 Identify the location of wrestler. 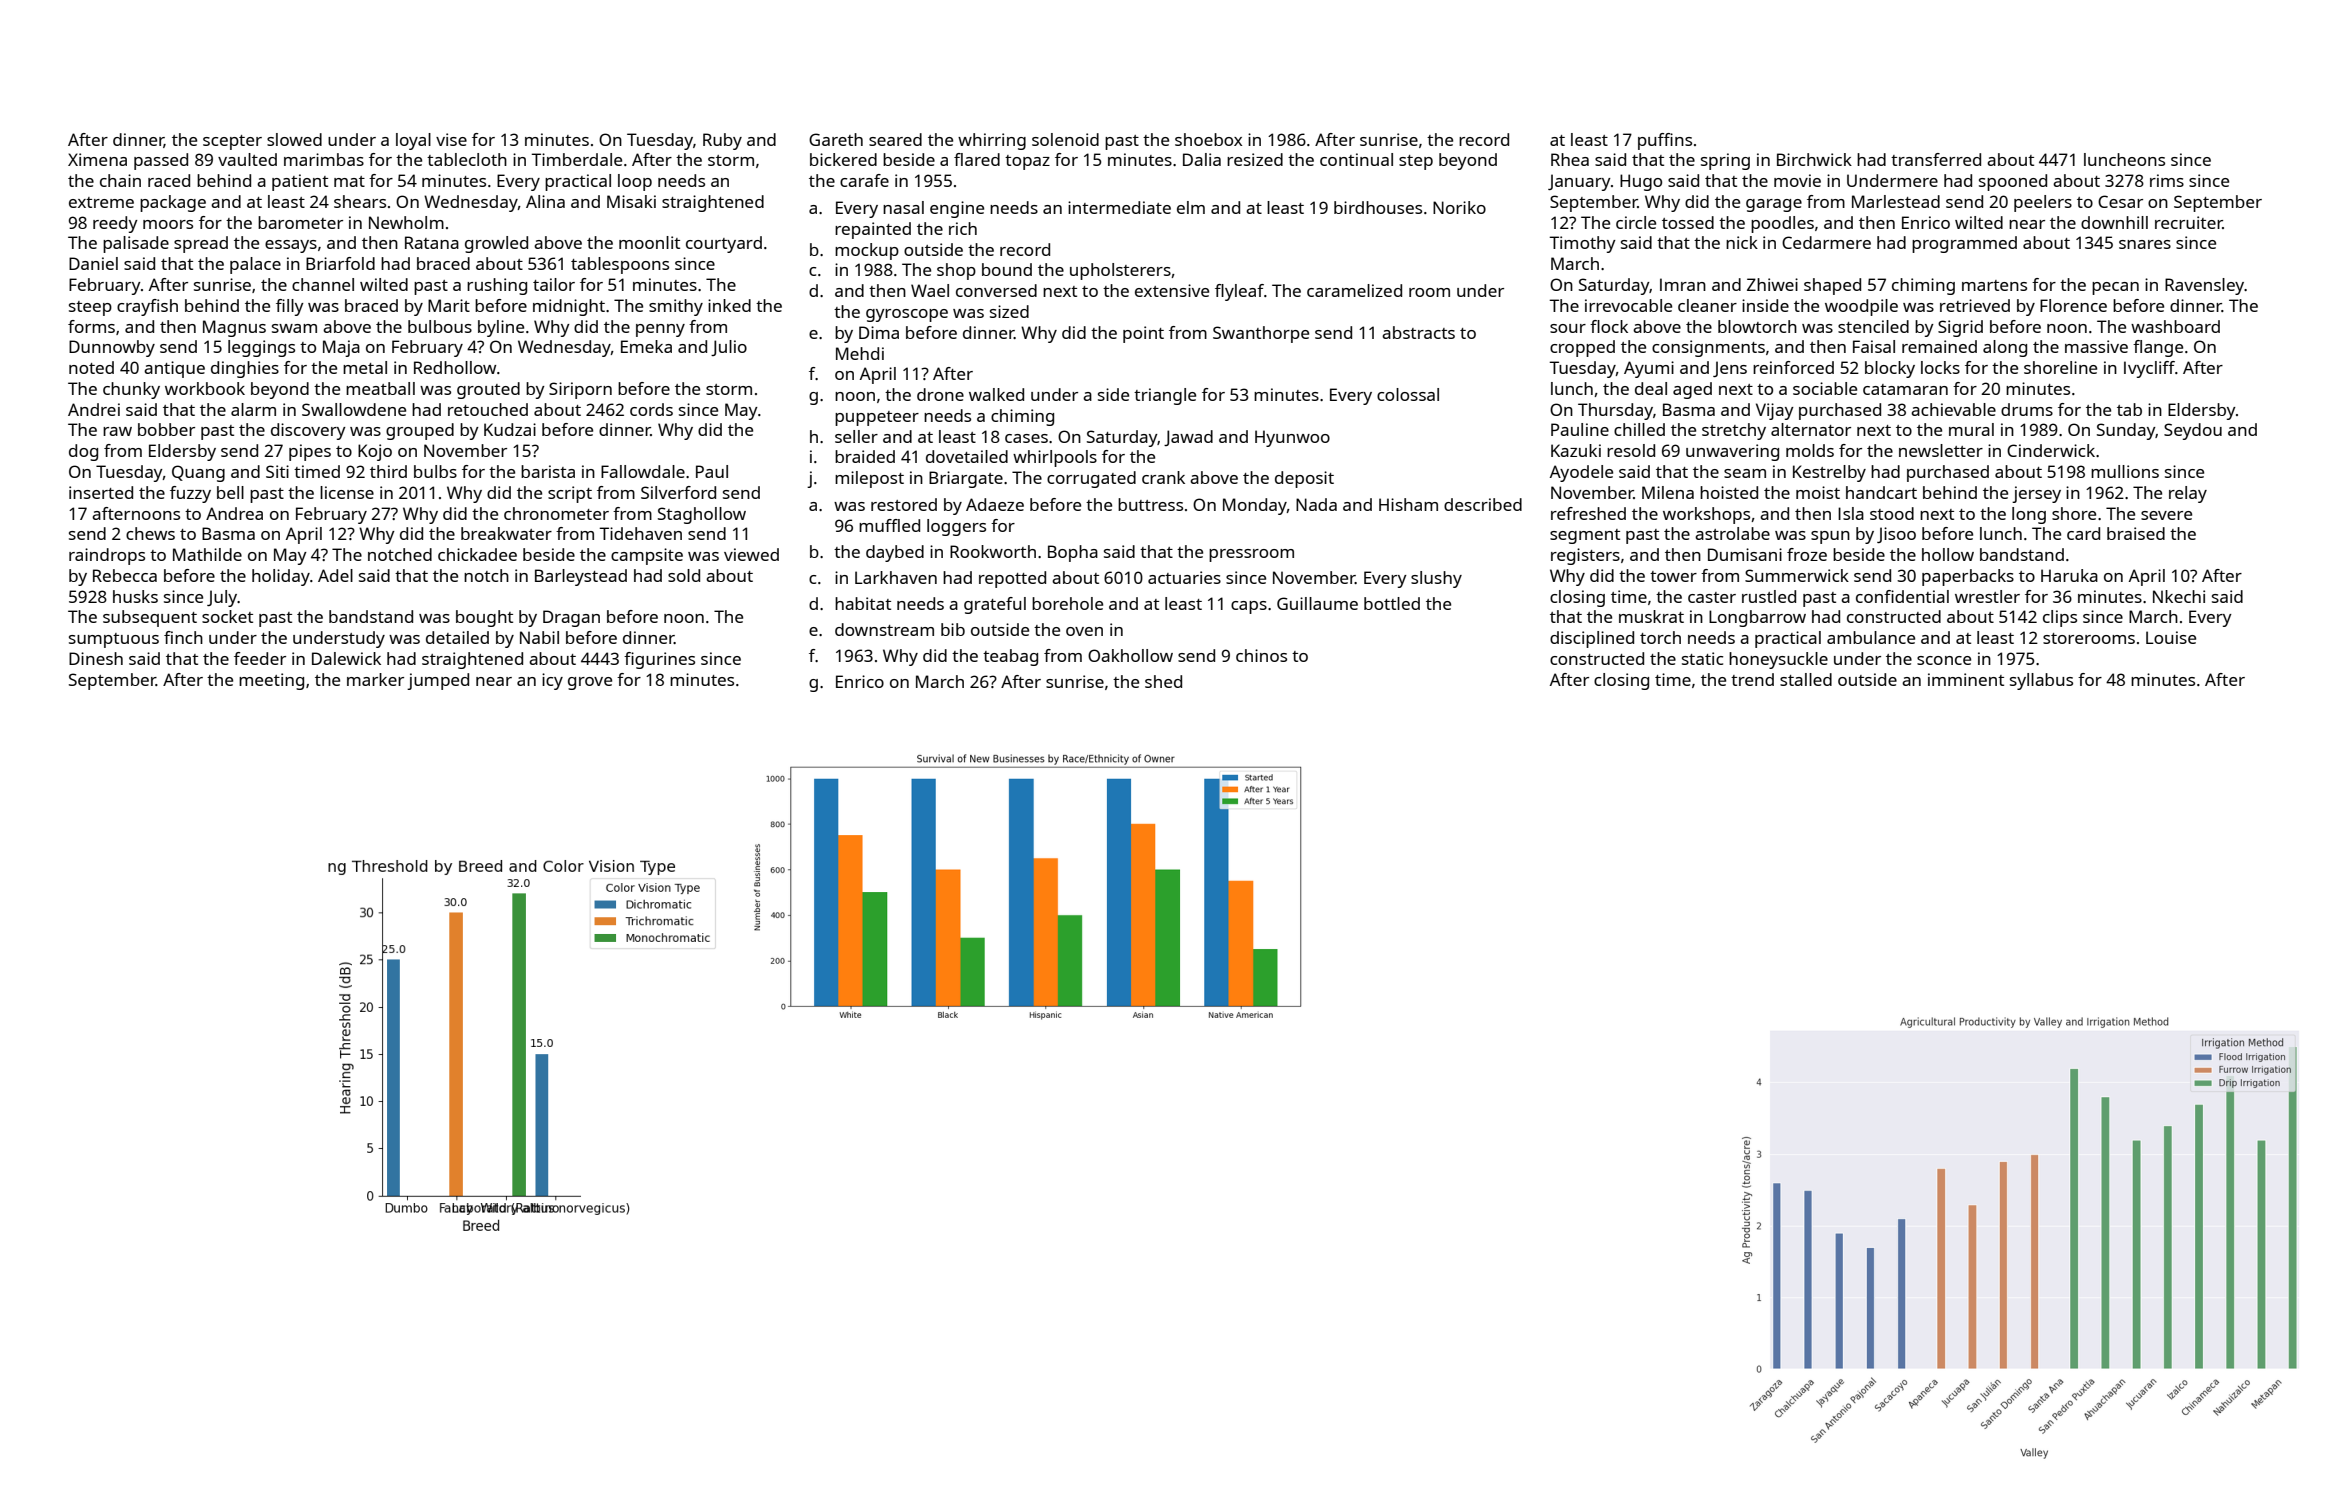
(1987, 596).
